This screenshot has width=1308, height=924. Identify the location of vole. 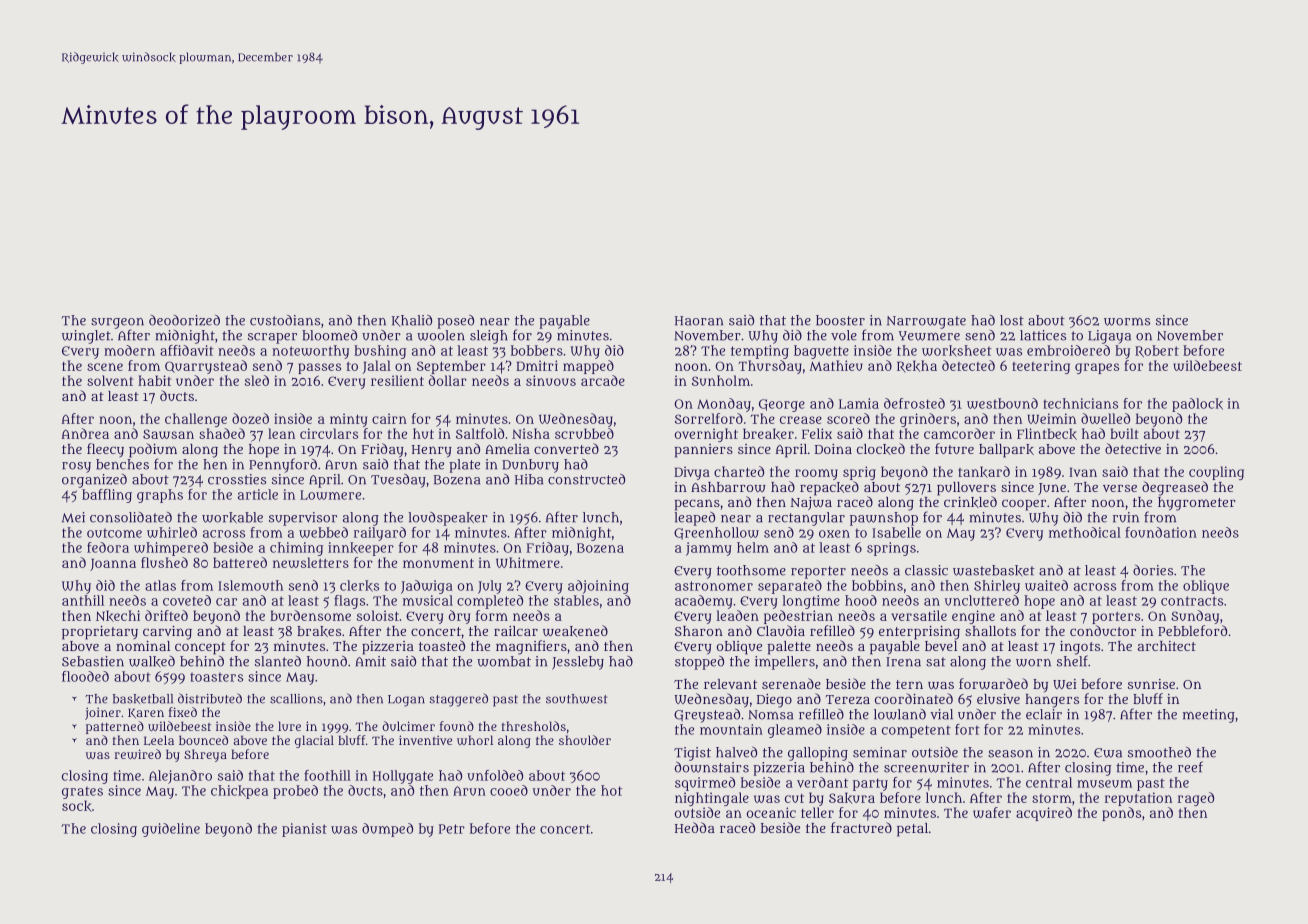
(844, 335).
